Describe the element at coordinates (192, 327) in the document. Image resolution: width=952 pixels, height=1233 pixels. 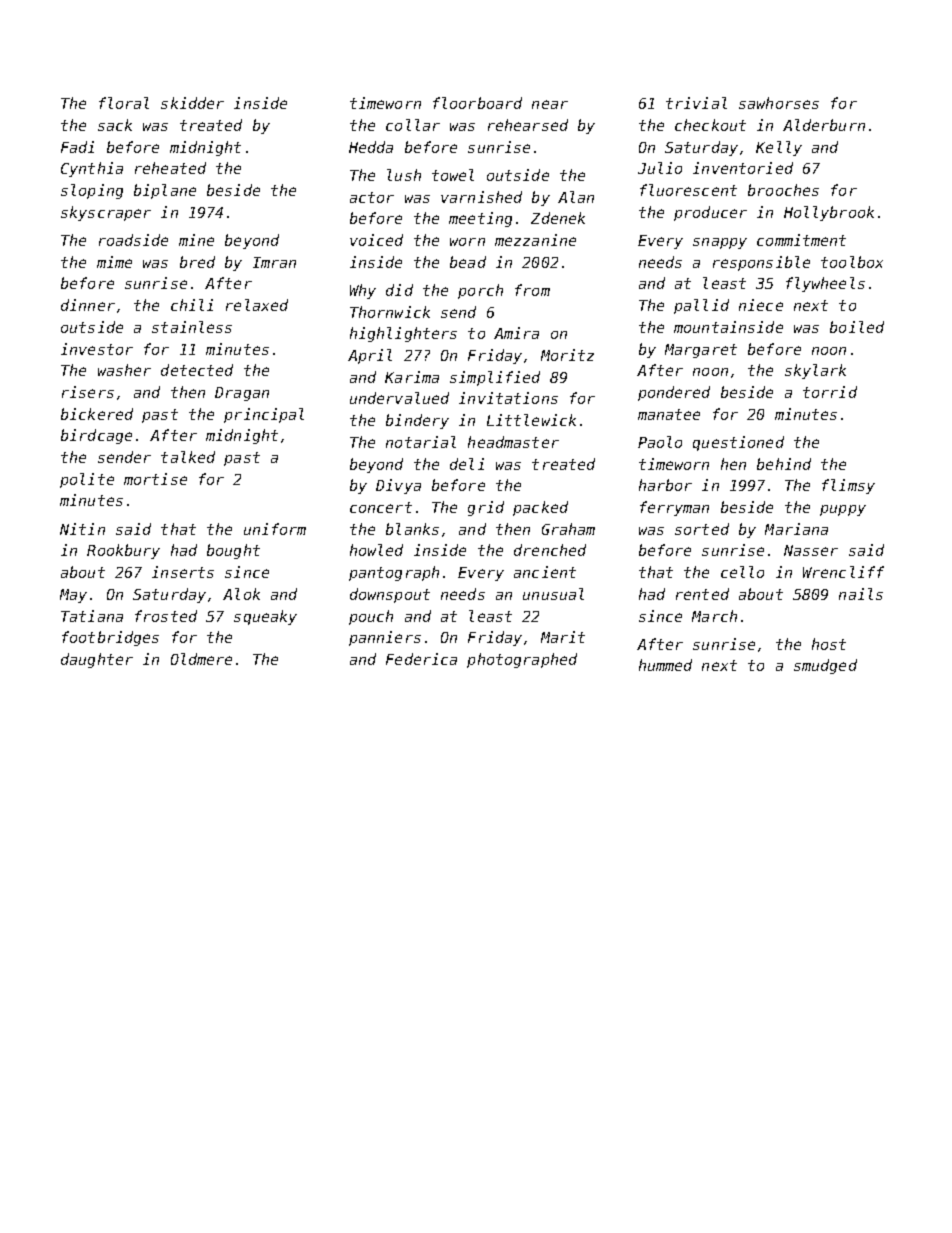
I see `stainless` at that location.
